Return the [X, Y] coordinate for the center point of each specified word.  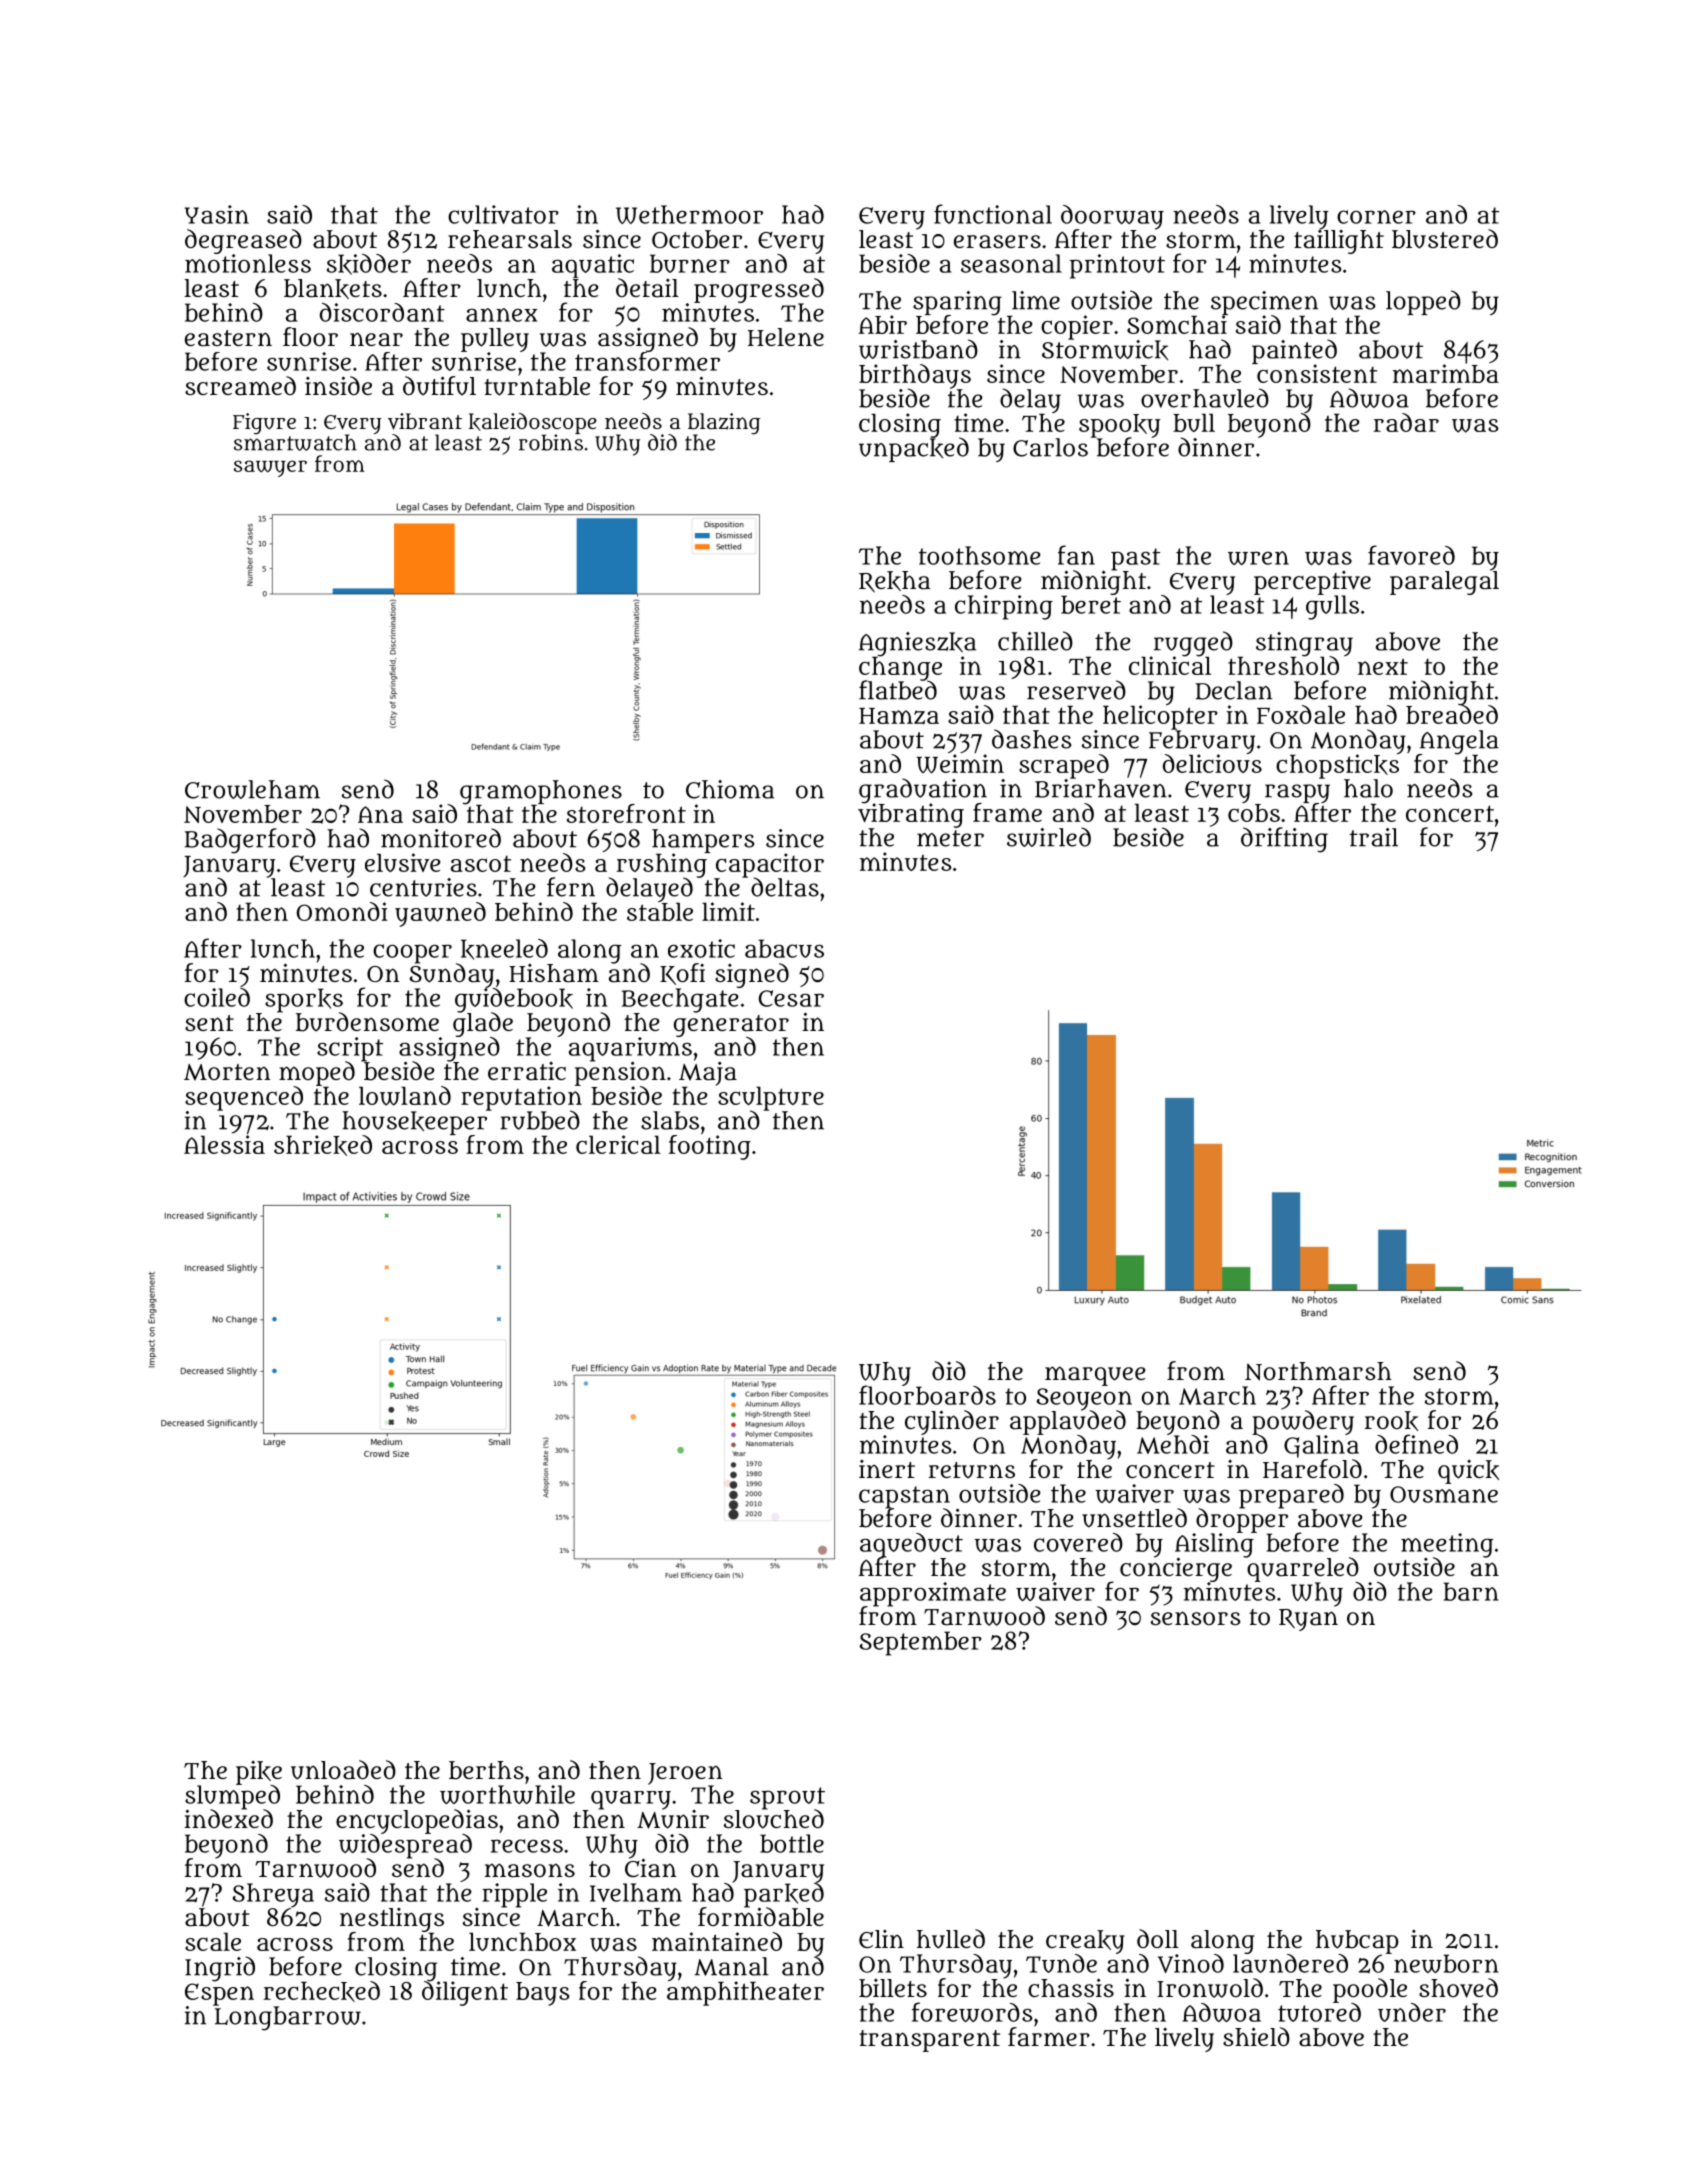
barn [1471, 1591]
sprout [787, 1798]
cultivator [503, 214]
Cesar [791, 998]
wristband [918, 349]
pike [259, 1773]
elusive [402, 862]
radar [1406, 422]
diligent [465, 1993]
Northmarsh [1318, 1371]
